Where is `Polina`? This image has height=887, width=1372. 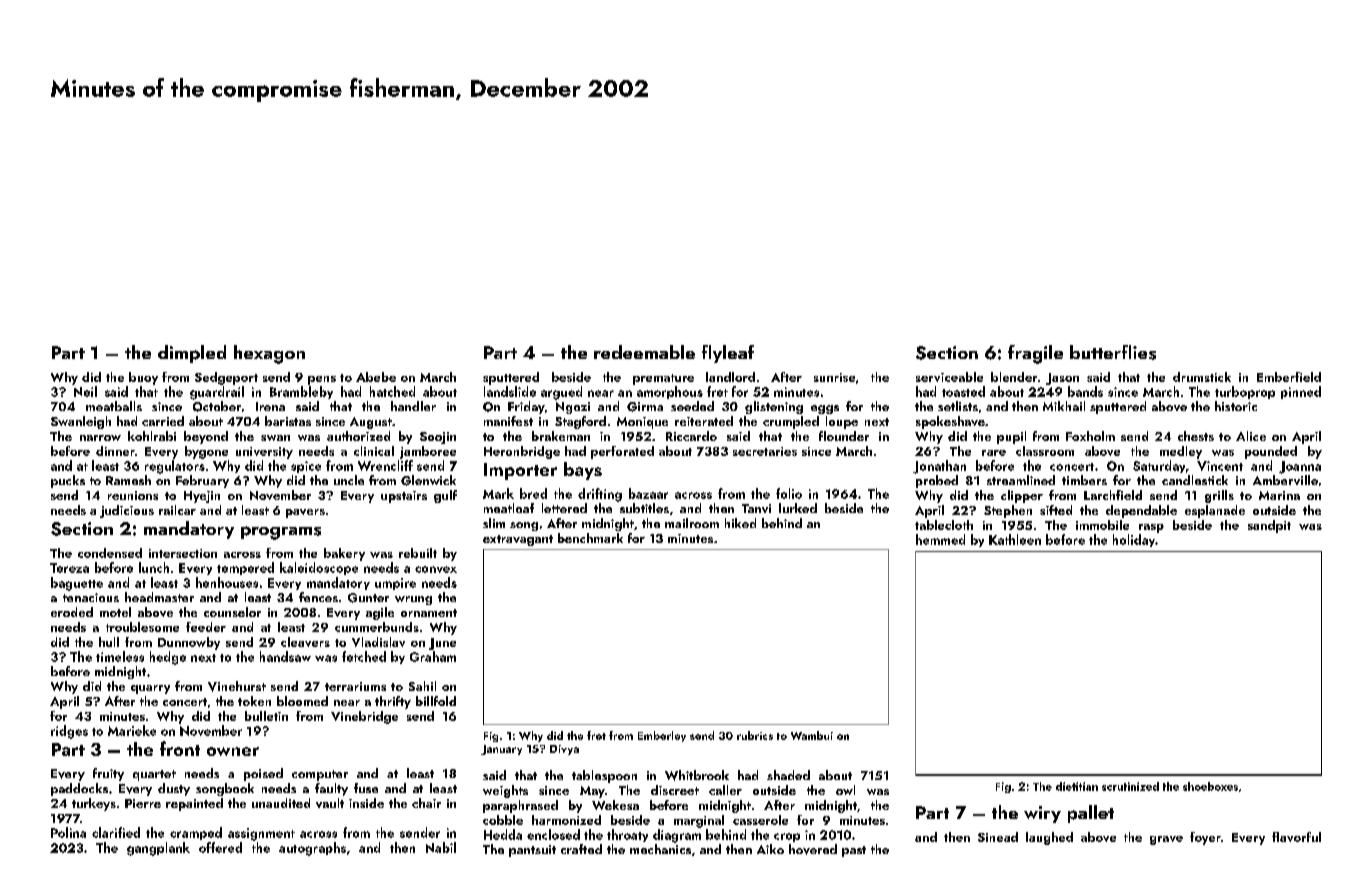 Polina is located at coordinates (68, 832).
